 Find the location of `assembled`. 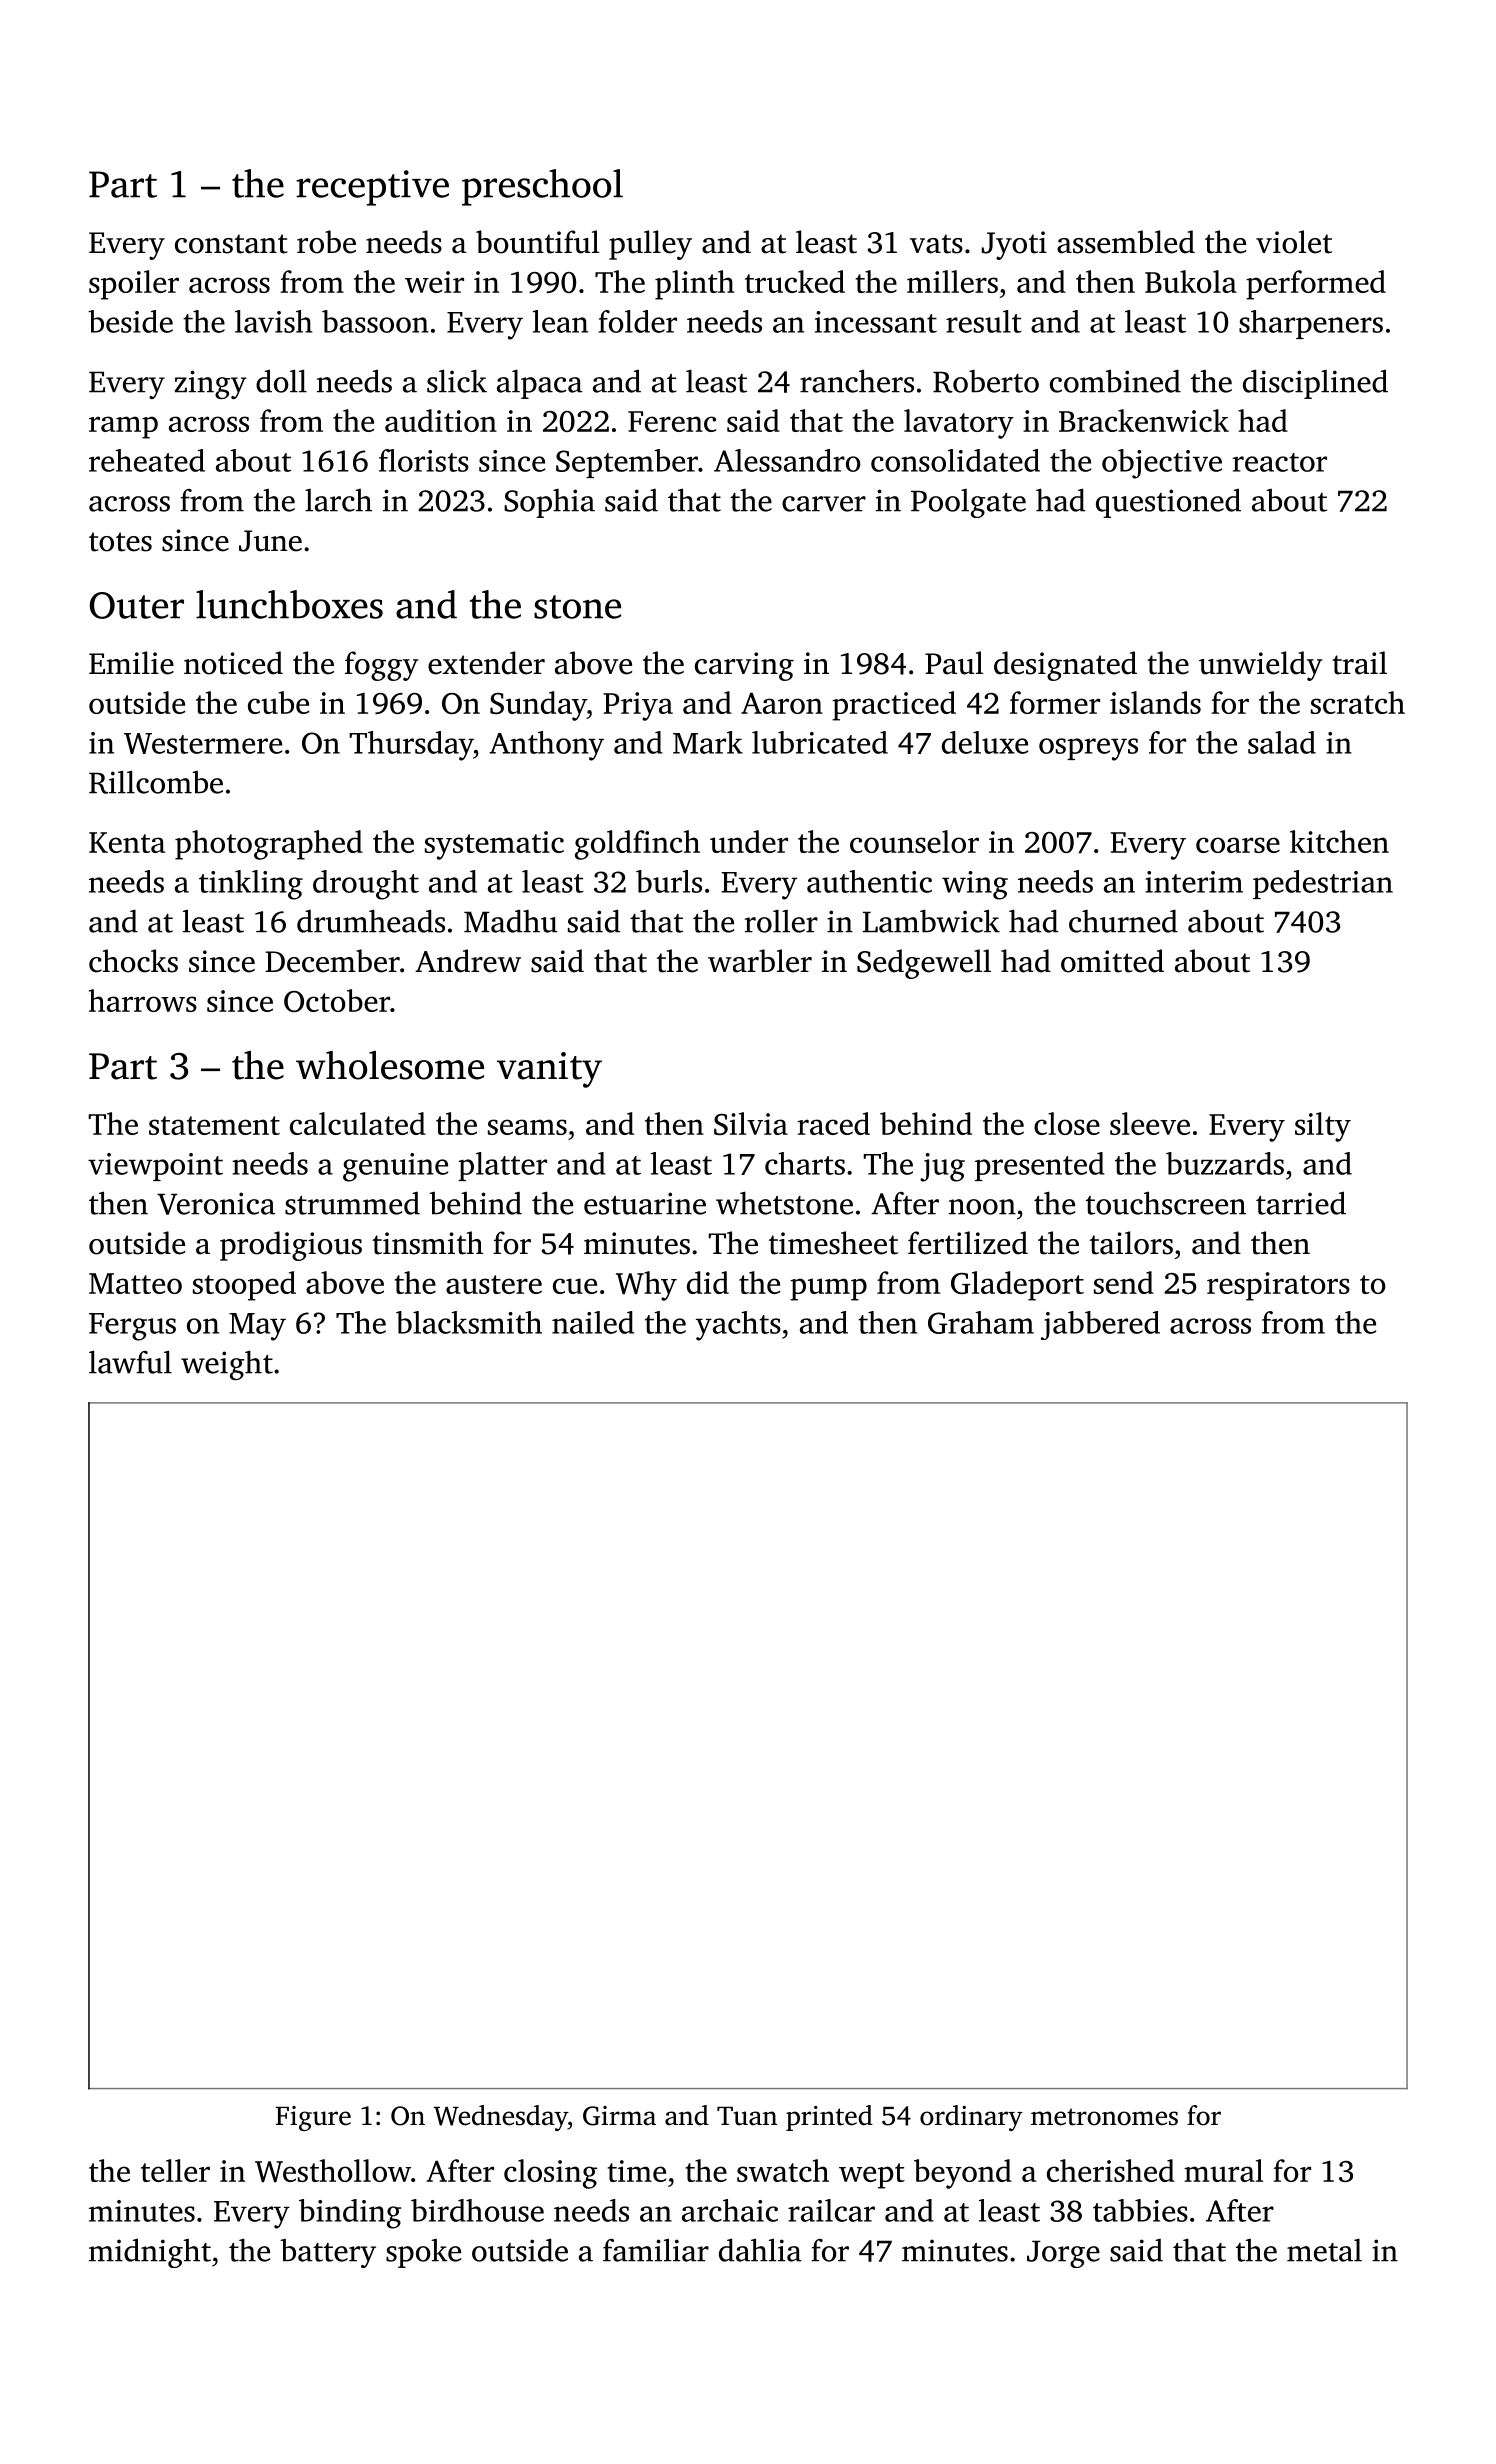

assembled is located at coordinates (1126, 242).
